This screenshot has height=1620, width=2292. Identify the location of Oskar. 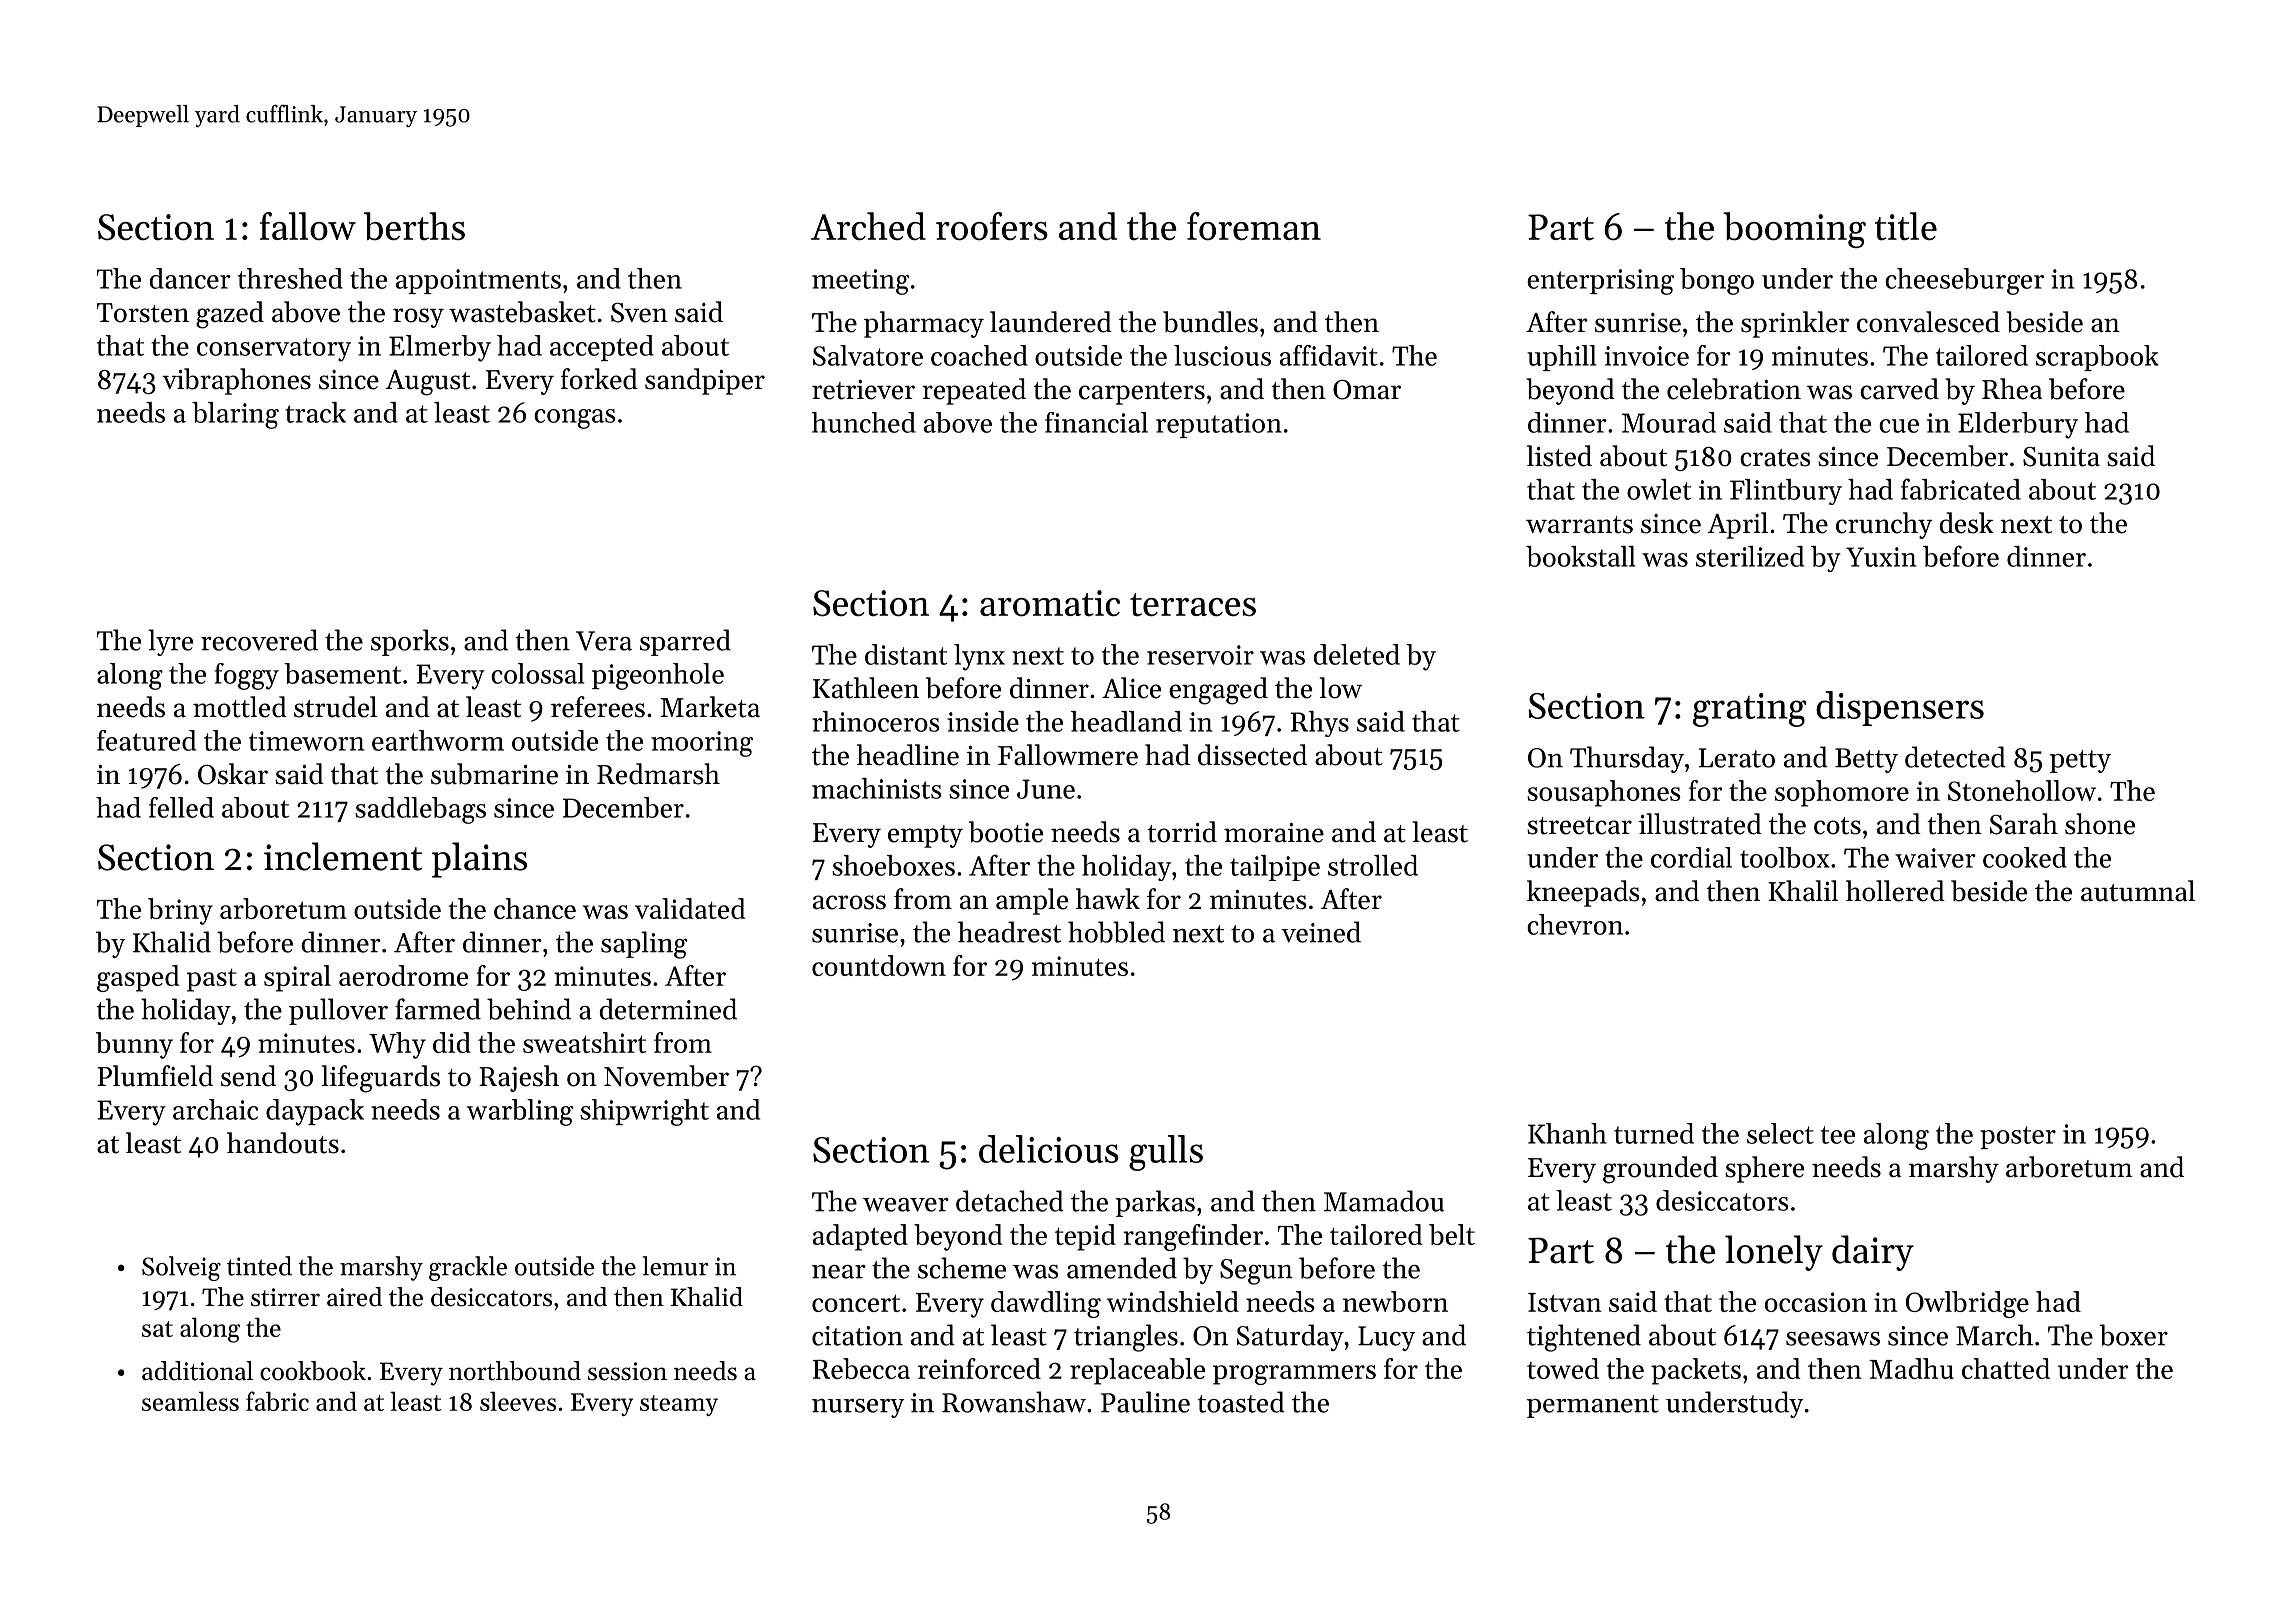
(233, 774).
